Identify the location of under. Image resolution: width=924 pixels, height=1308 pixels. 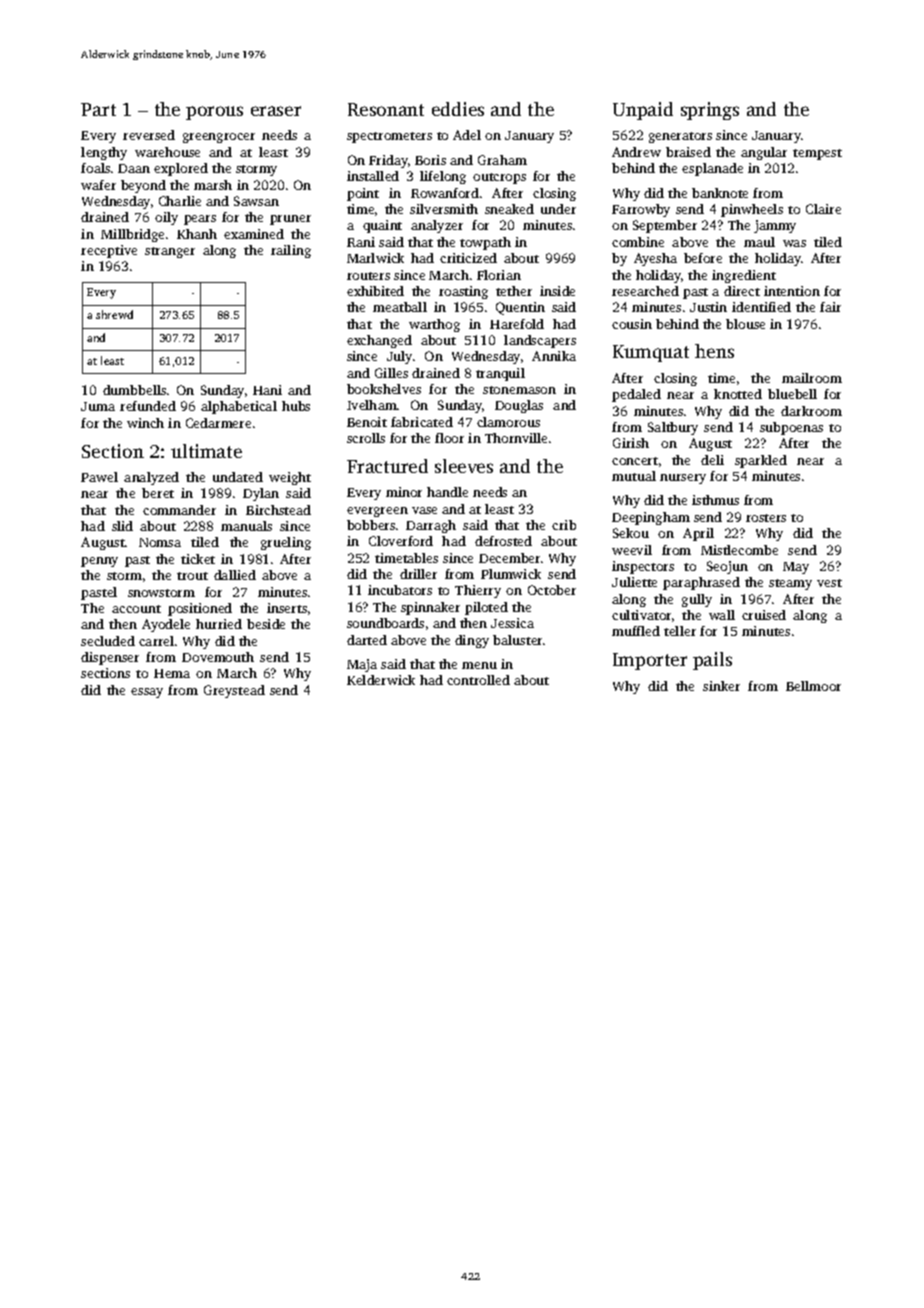
(558, 209).
